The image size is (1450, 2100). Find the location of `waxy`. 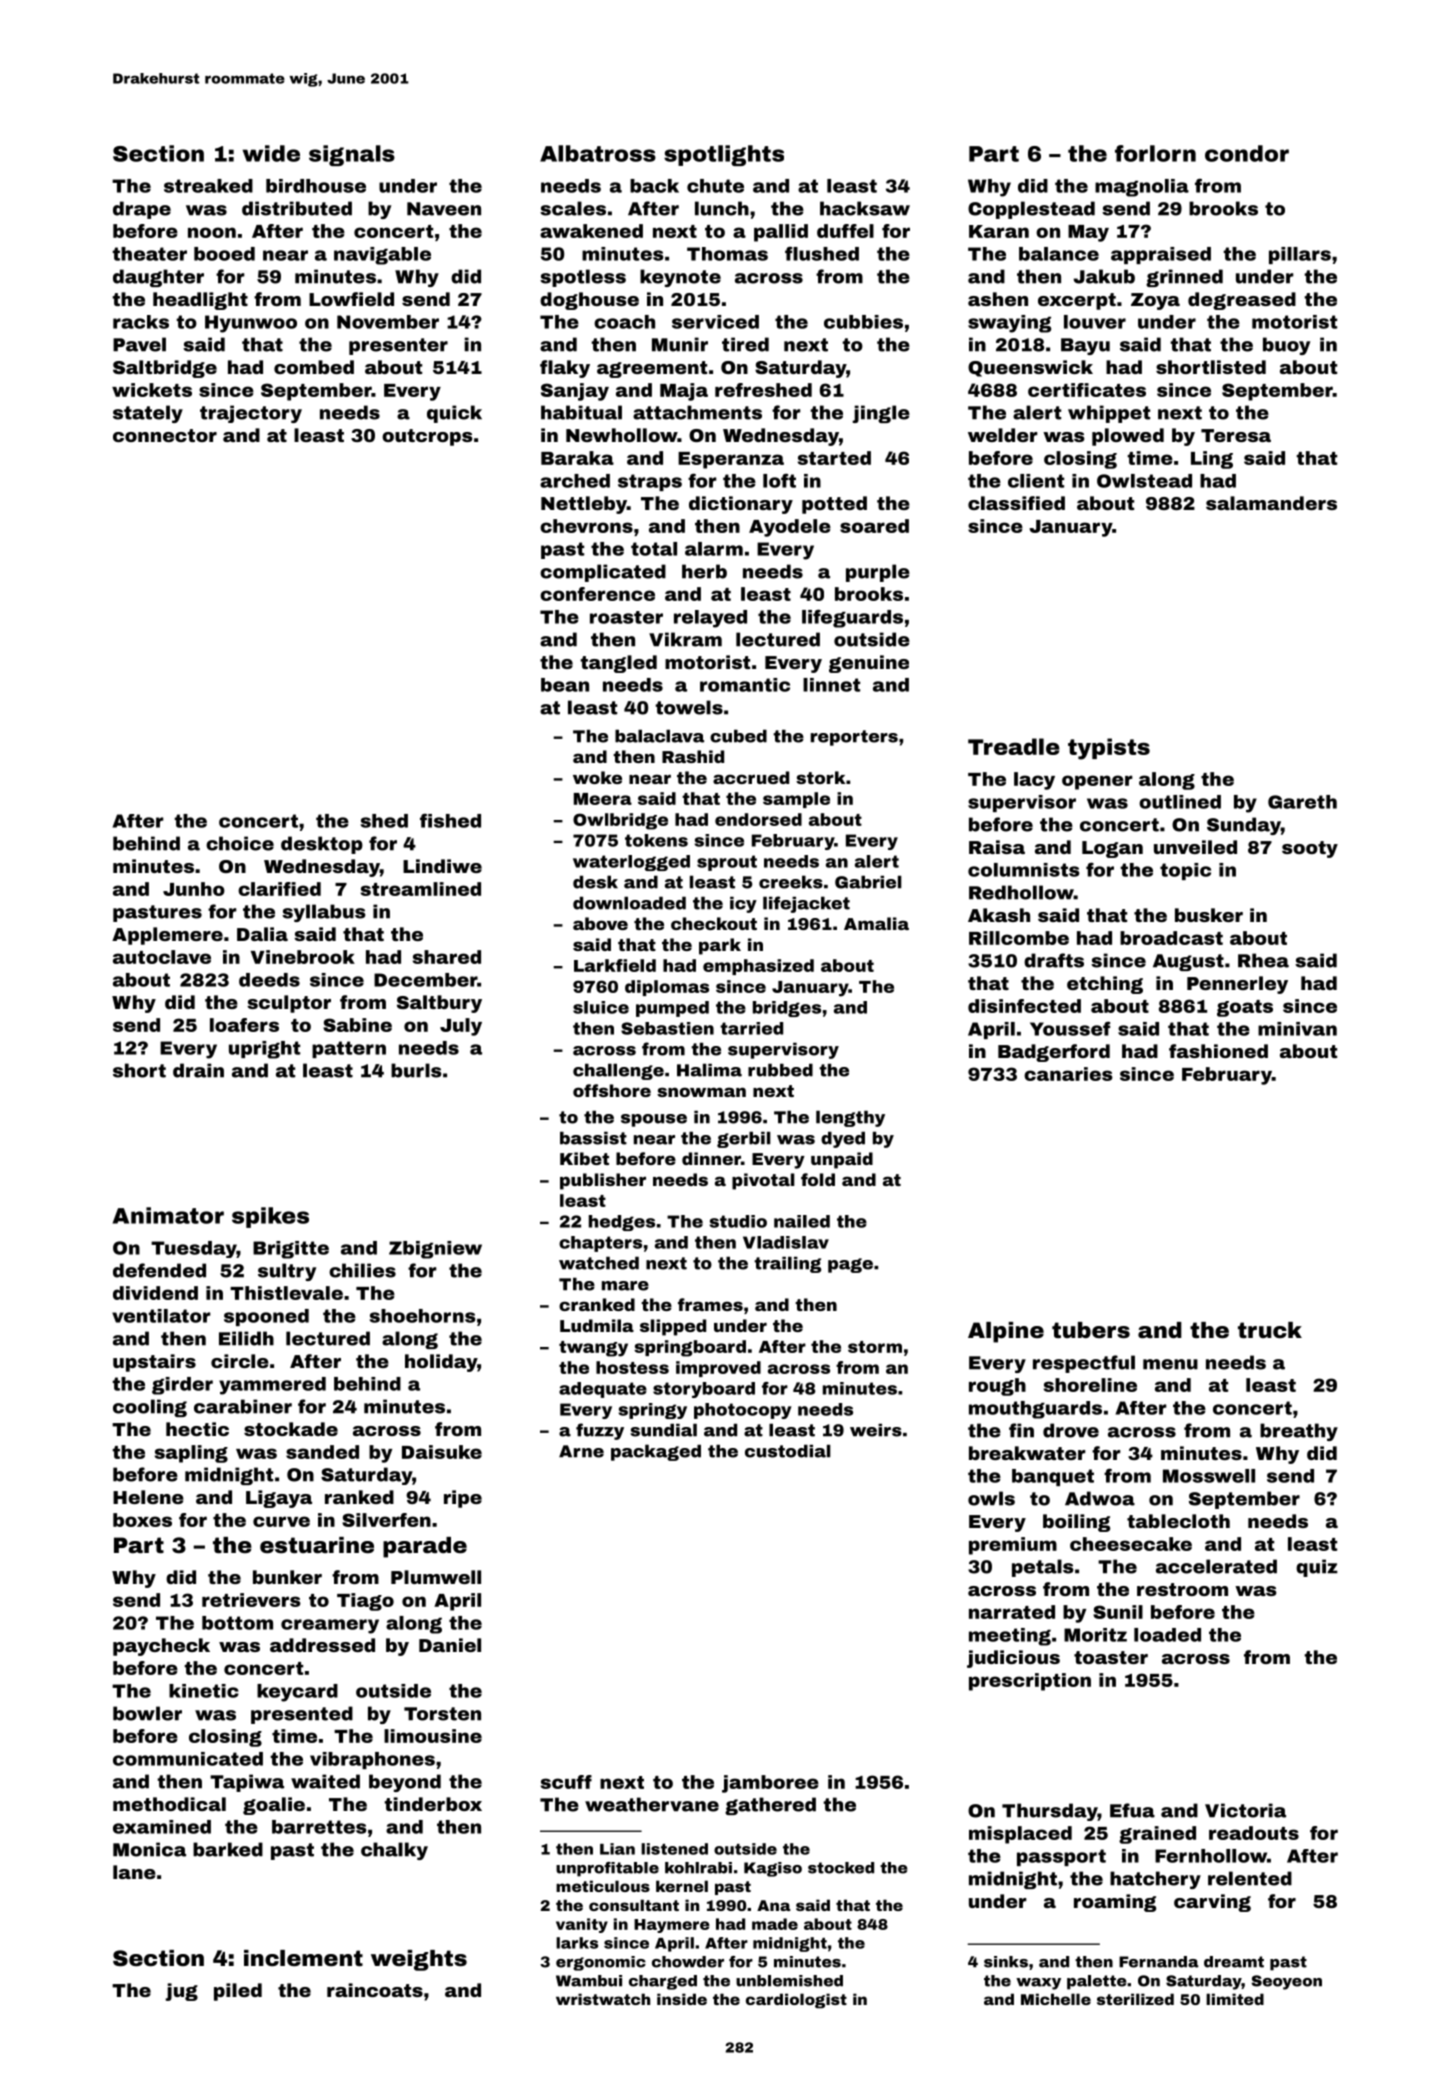

waxy is located at coordinates (1038, 1984).
